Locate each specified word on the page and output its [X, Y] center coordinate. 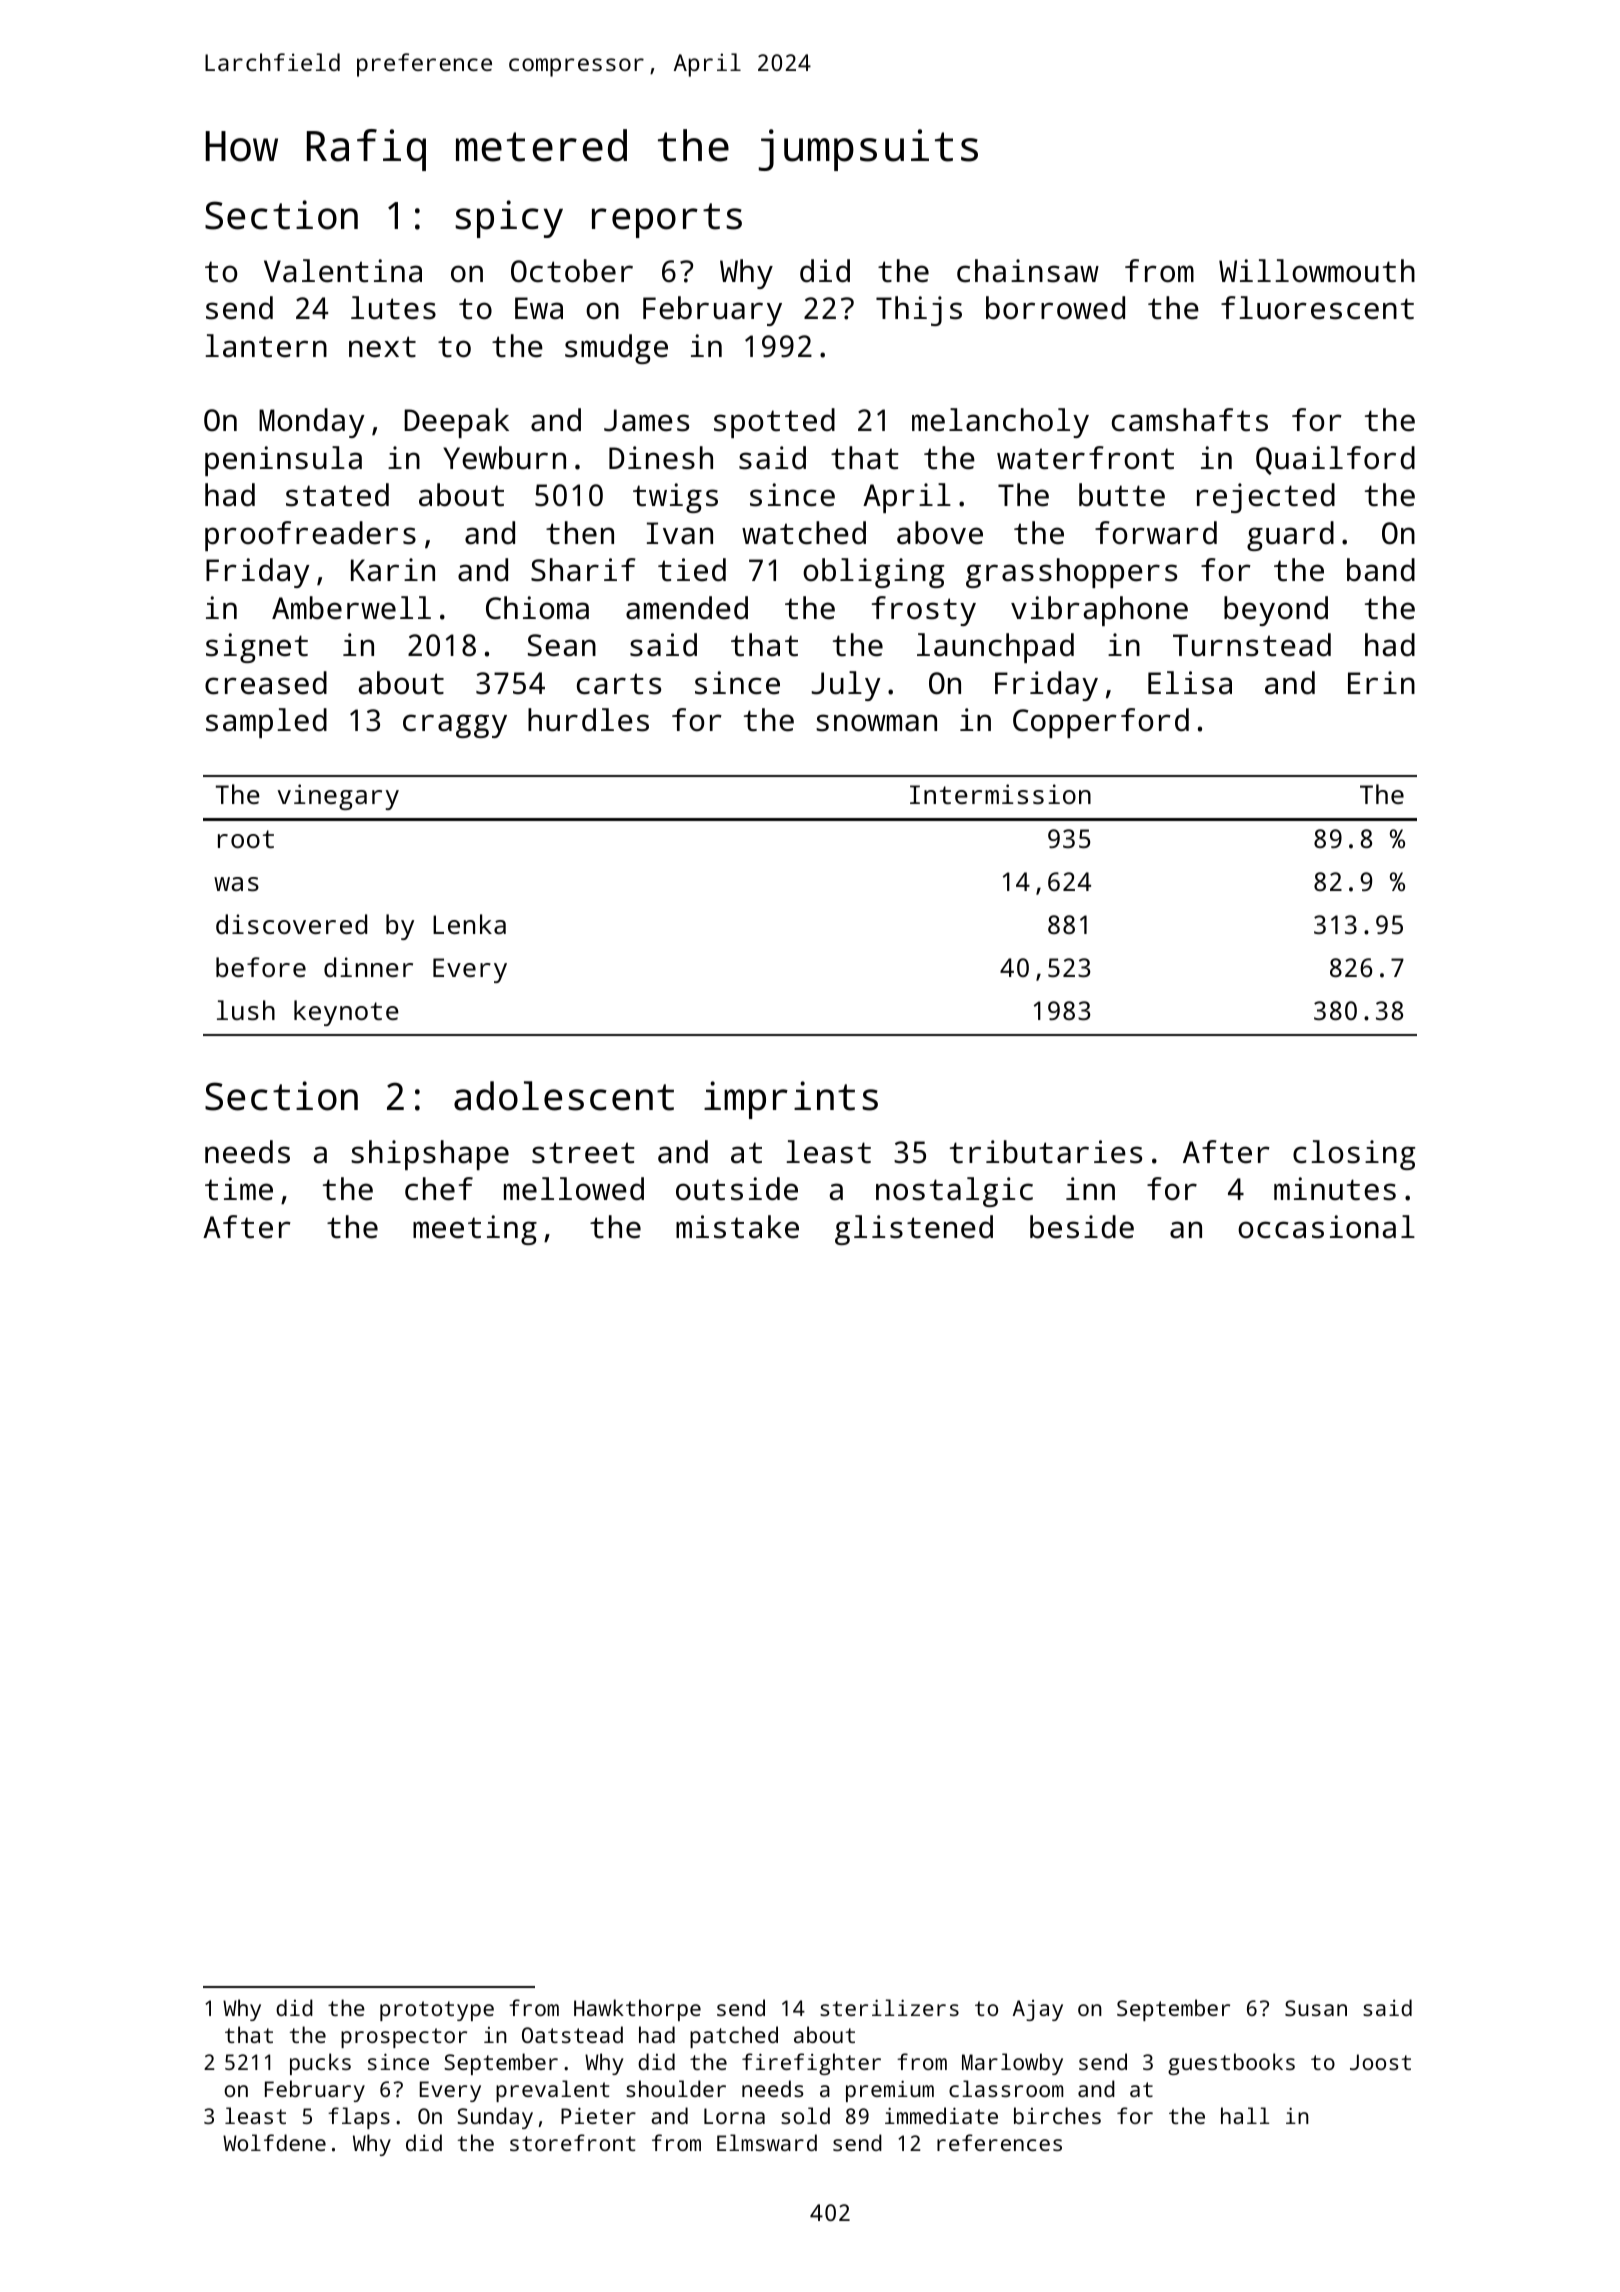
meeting [475, 1230]
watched [804, 533]
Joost [1380, 2062]
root [246, 839]
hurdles [588, 720]
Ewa [539, 308]
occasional [1326, 1227]
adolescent [564, 1096]
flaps [359, 2118]
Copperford [1101, 723]
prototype [437, 2011]
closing [1354, 1155]
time [239, 1189]
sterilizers [889, 2007]
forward [1156, 533]
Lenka [469, 924]
